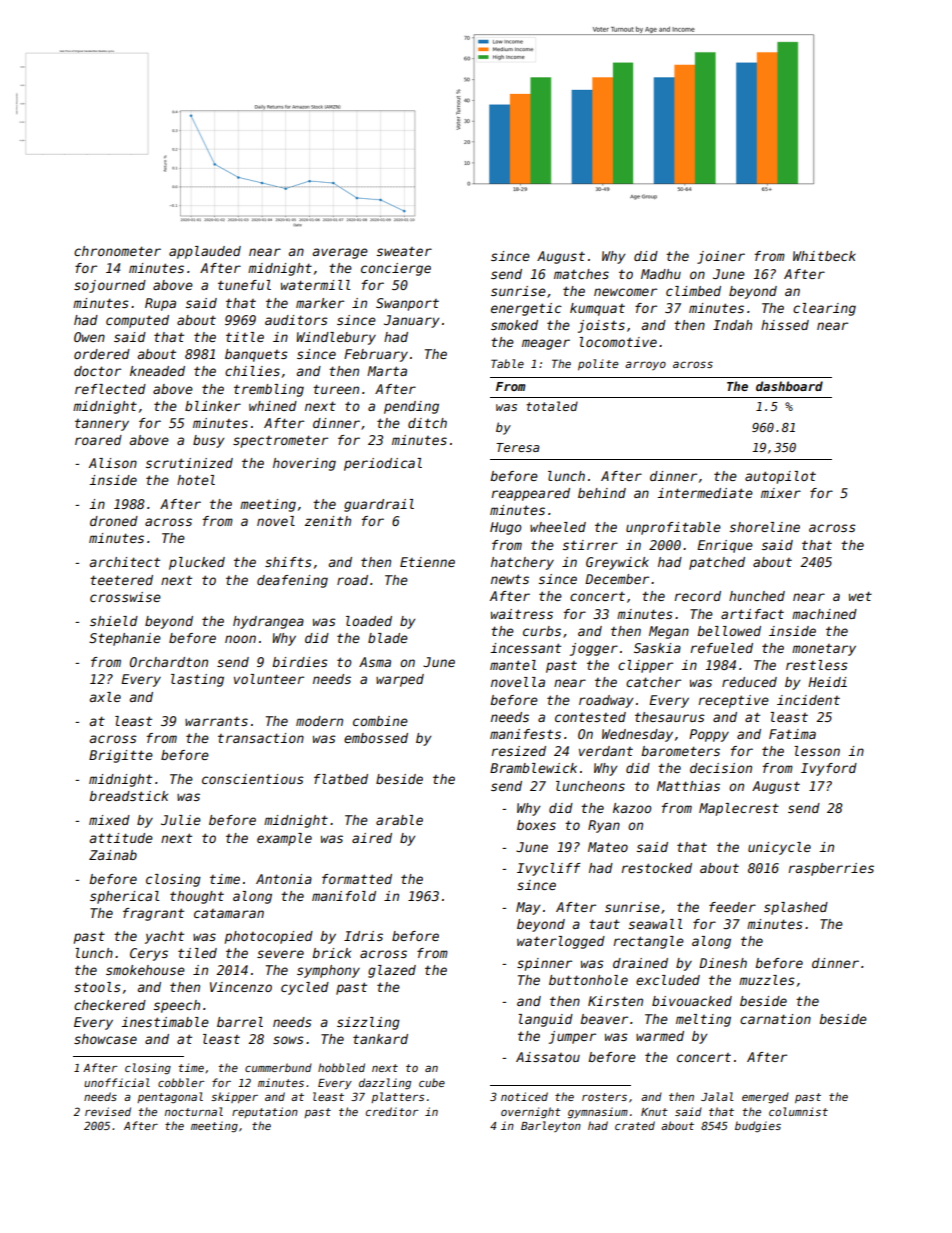 The image size is (952, 1233). I want to click on concierge, so click(396, 269).
